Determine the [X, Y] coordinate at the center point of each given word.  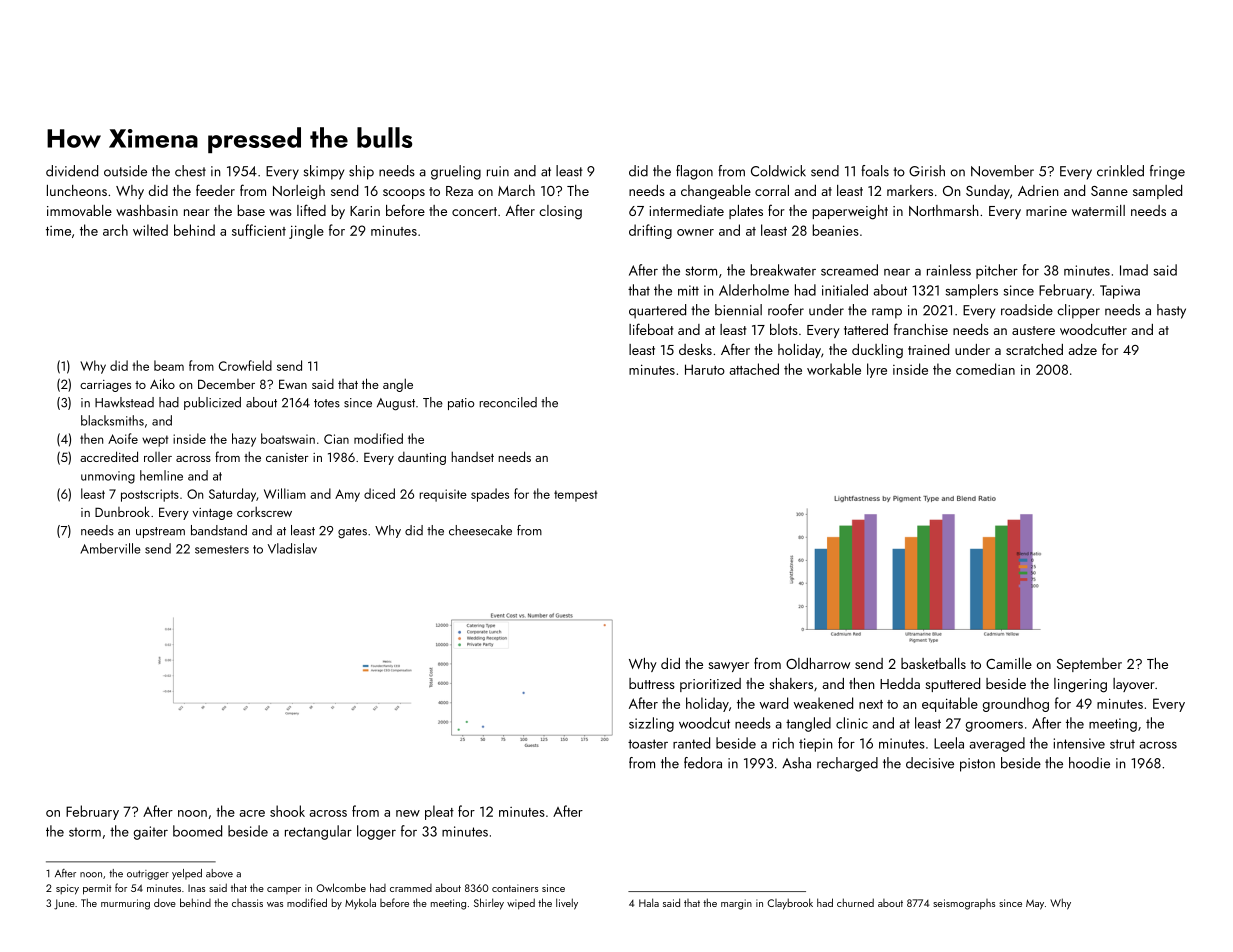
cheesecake [480, 530]
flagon [694, 172]
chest [190, 171]
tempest [575, 496]
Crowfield [245, 365]
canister [287, 457]
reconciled [508, 402]
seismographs [964, 904]
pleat [439, 812]
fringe [1167, 172]
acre [252, 813]
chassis [247, 903]
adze [1083, 349]
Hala [649, 902]
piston [977, 765]
